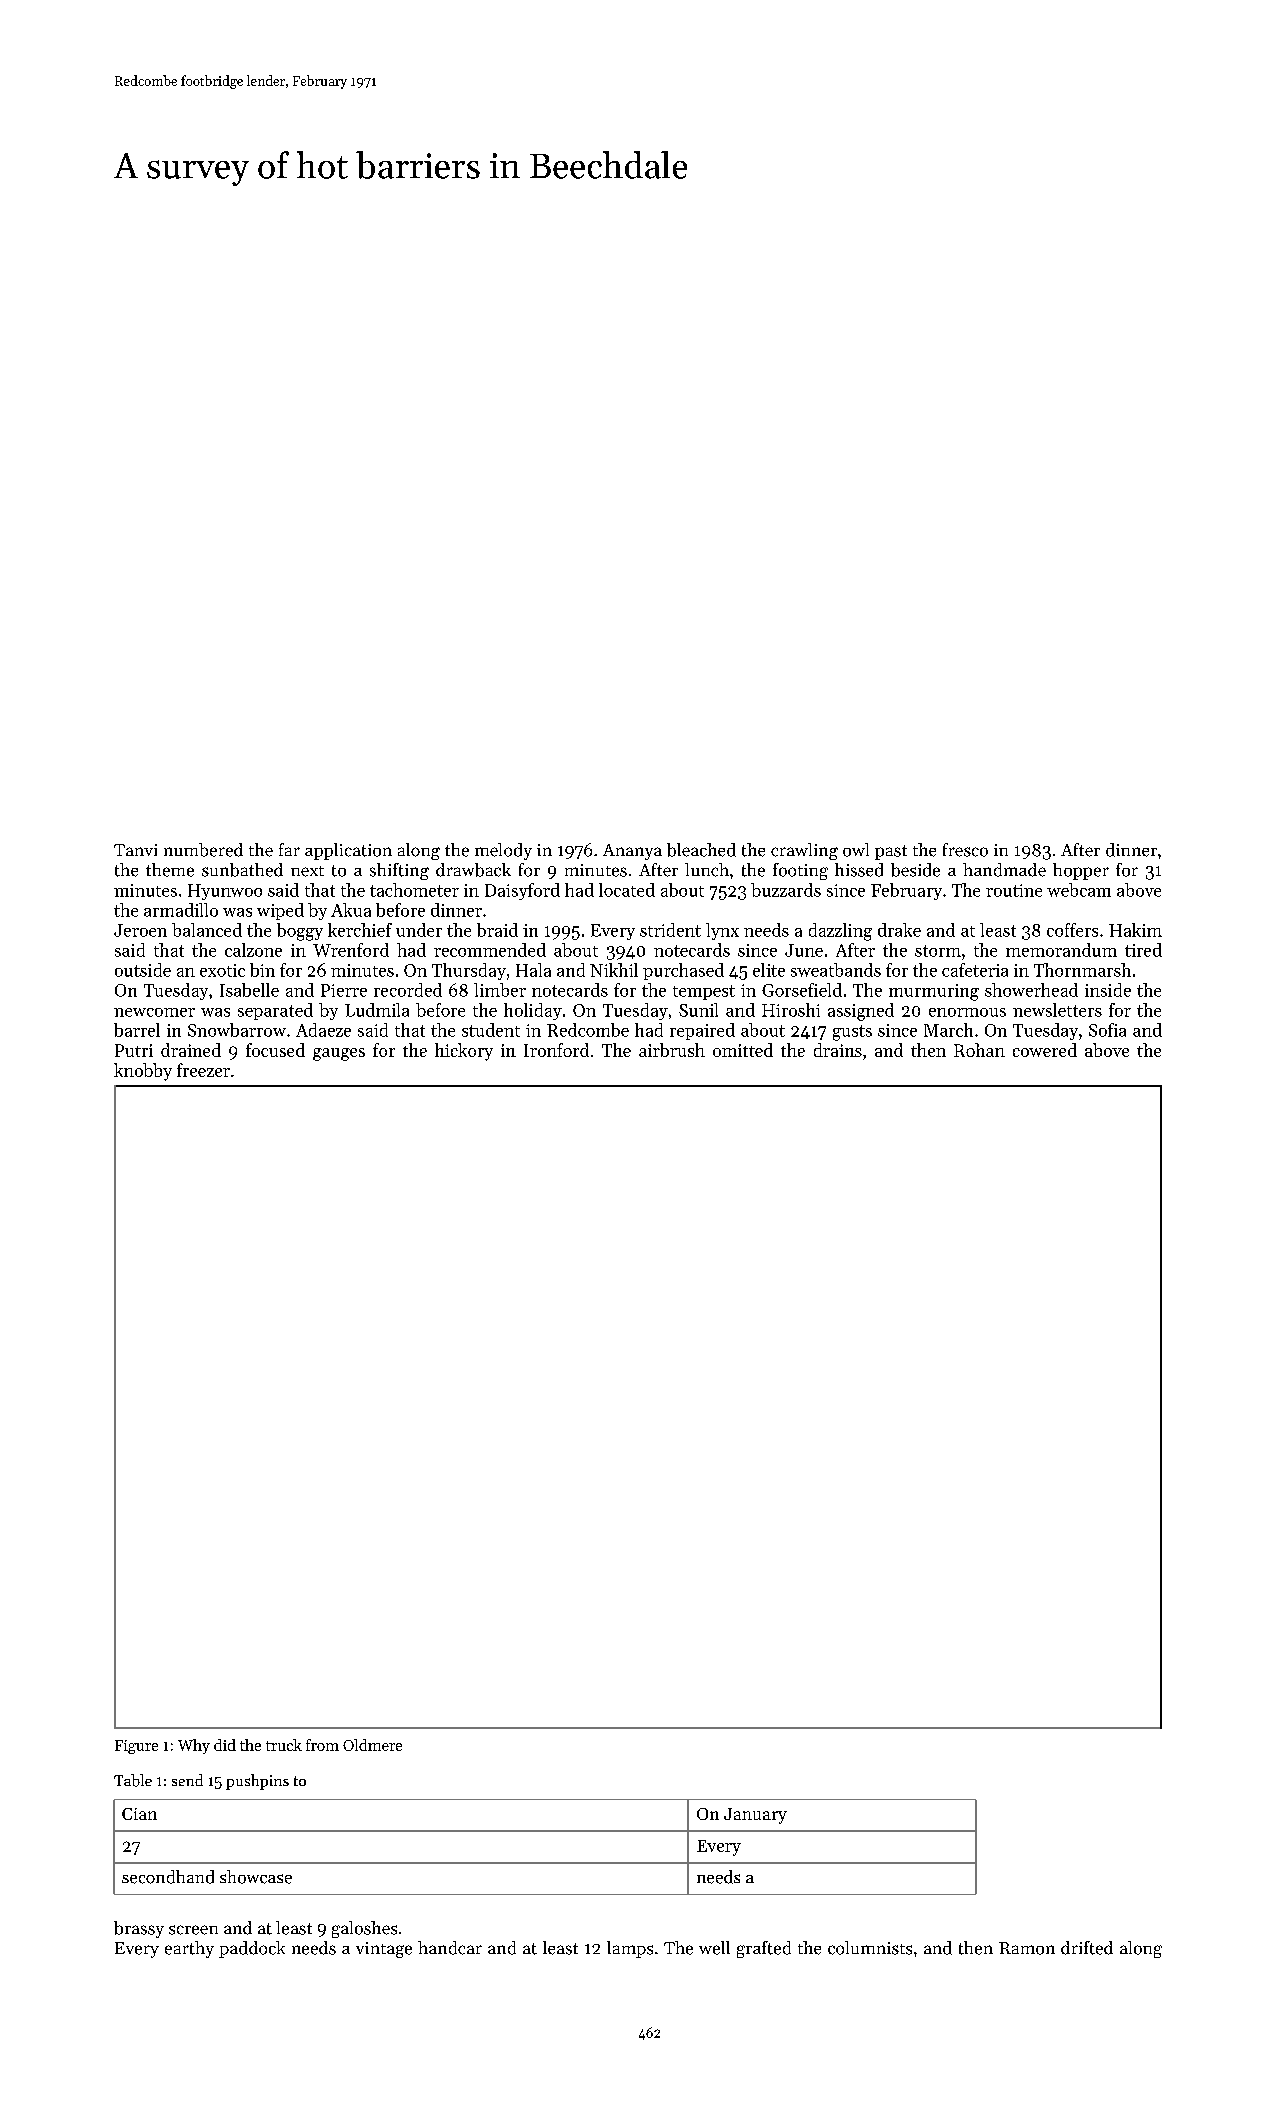  I want to click on lamps, so click(630, 1949).
